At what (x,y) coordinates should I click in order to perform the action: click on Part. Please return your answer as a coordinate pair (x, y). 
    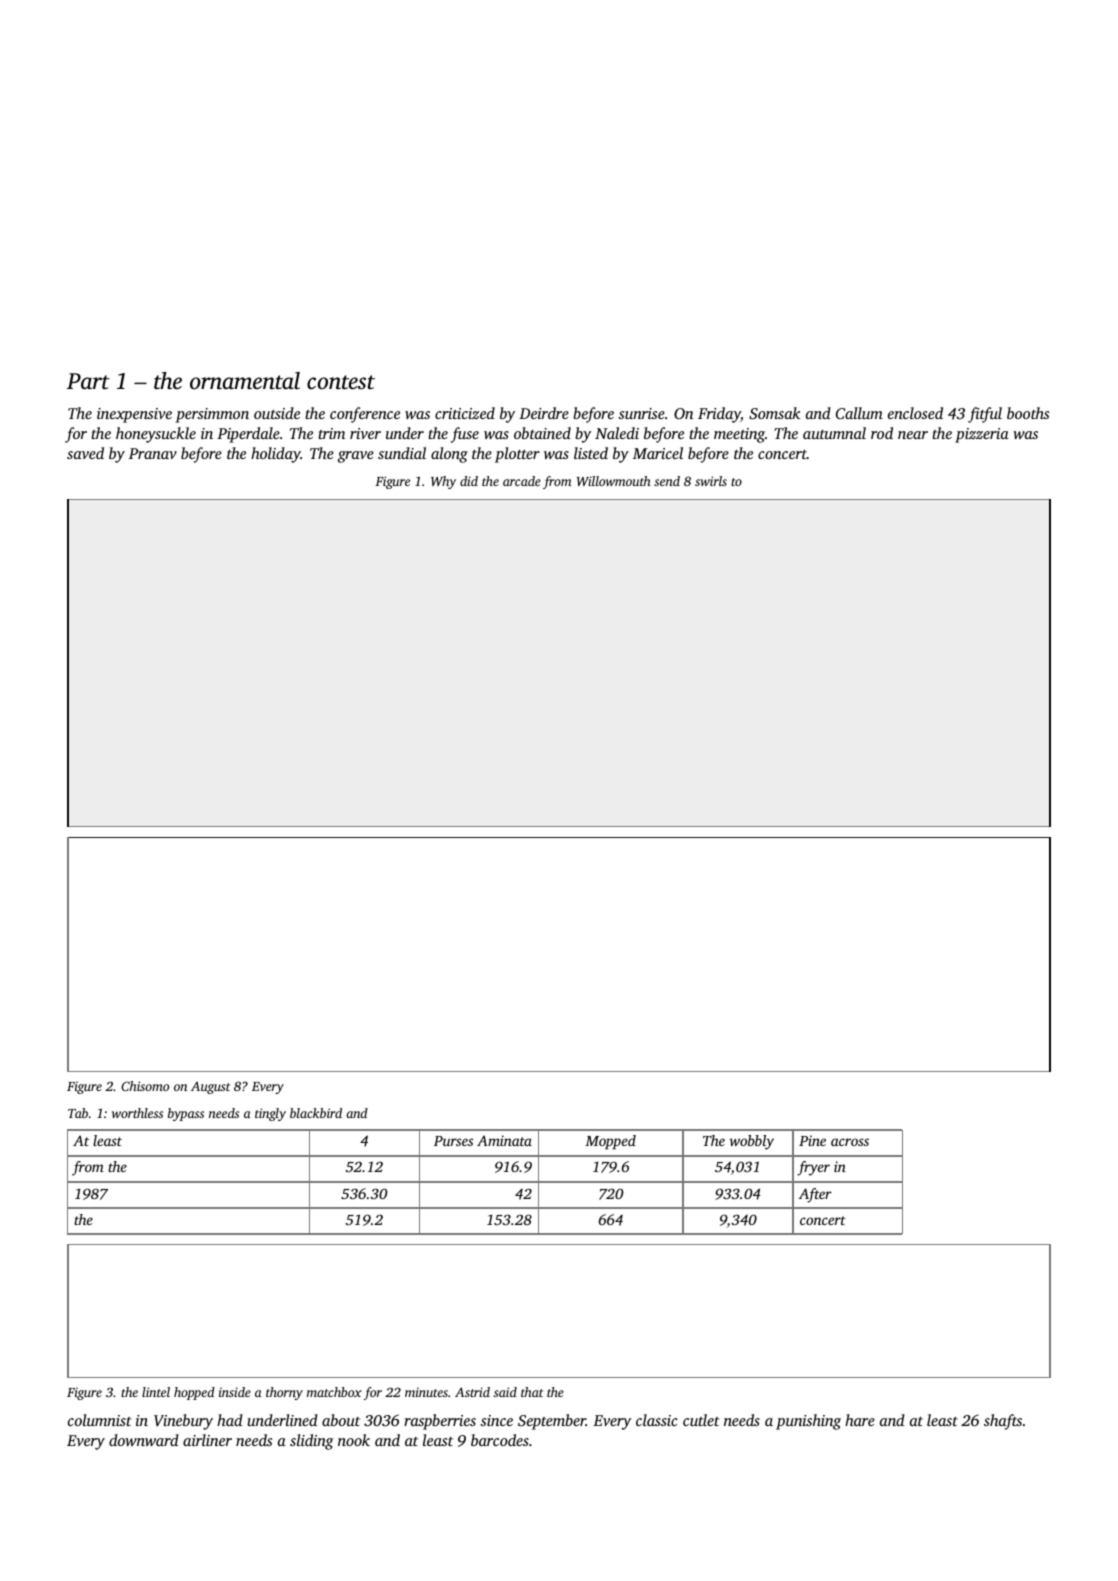
    Looking at the image, I should click on (88, 381).
